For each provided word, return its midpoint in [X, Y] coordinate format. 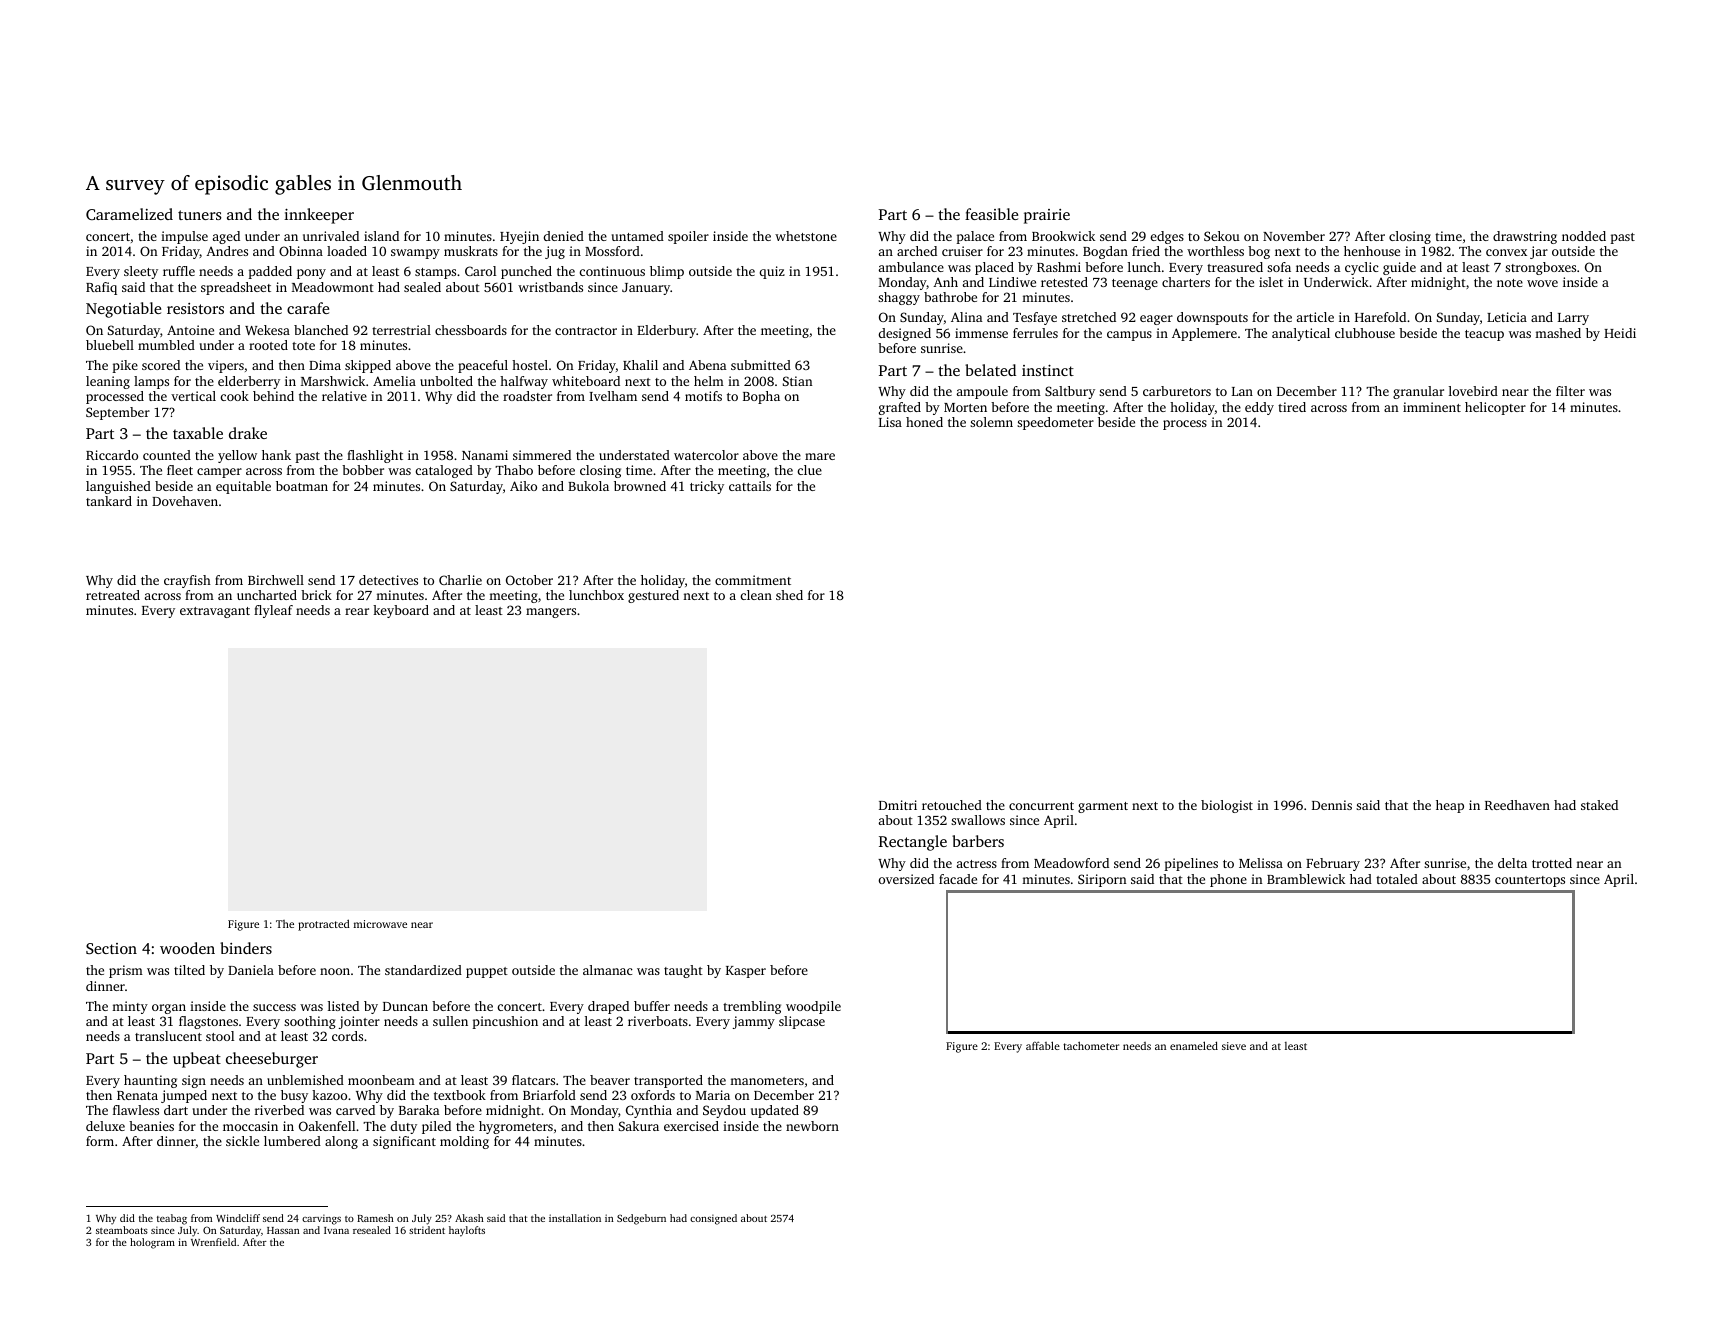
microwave [380, 924]
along [341, 1142]
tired [1292, 407]
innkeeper [319, 216]
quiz [772, 272]
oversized [906, 879]
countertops [1530, 881]
